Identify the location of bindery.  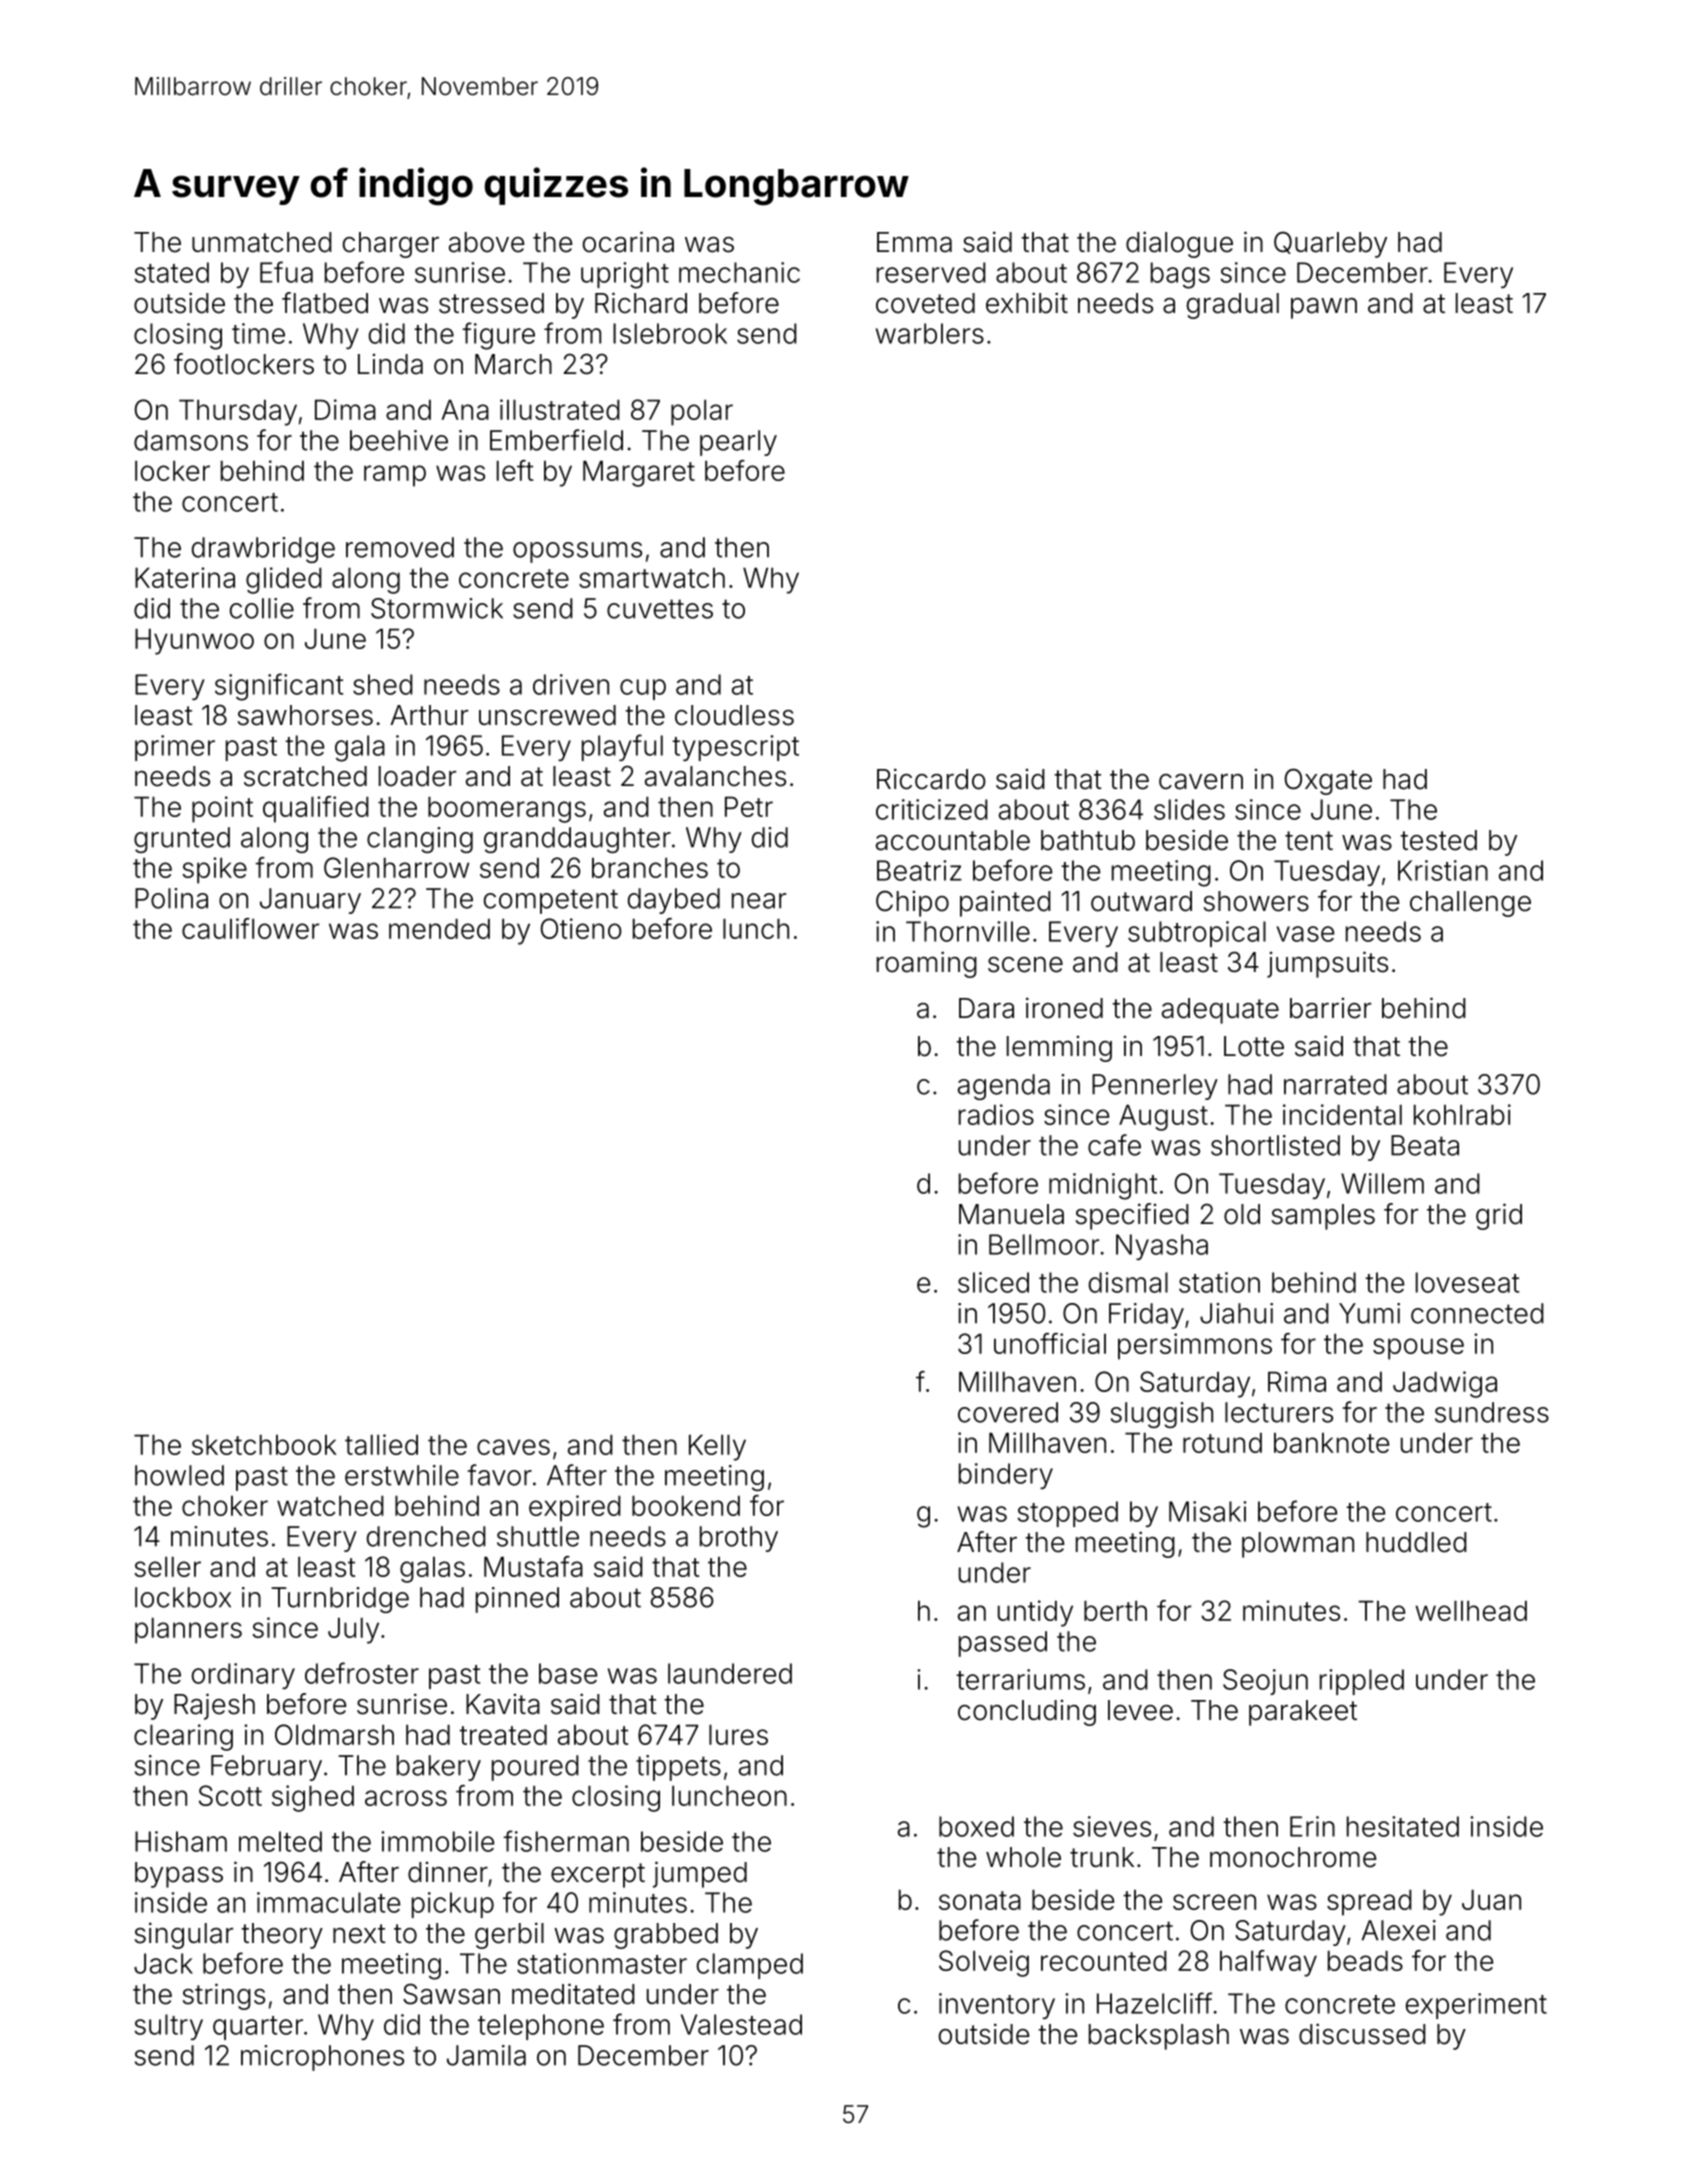
(1006, 1476).
